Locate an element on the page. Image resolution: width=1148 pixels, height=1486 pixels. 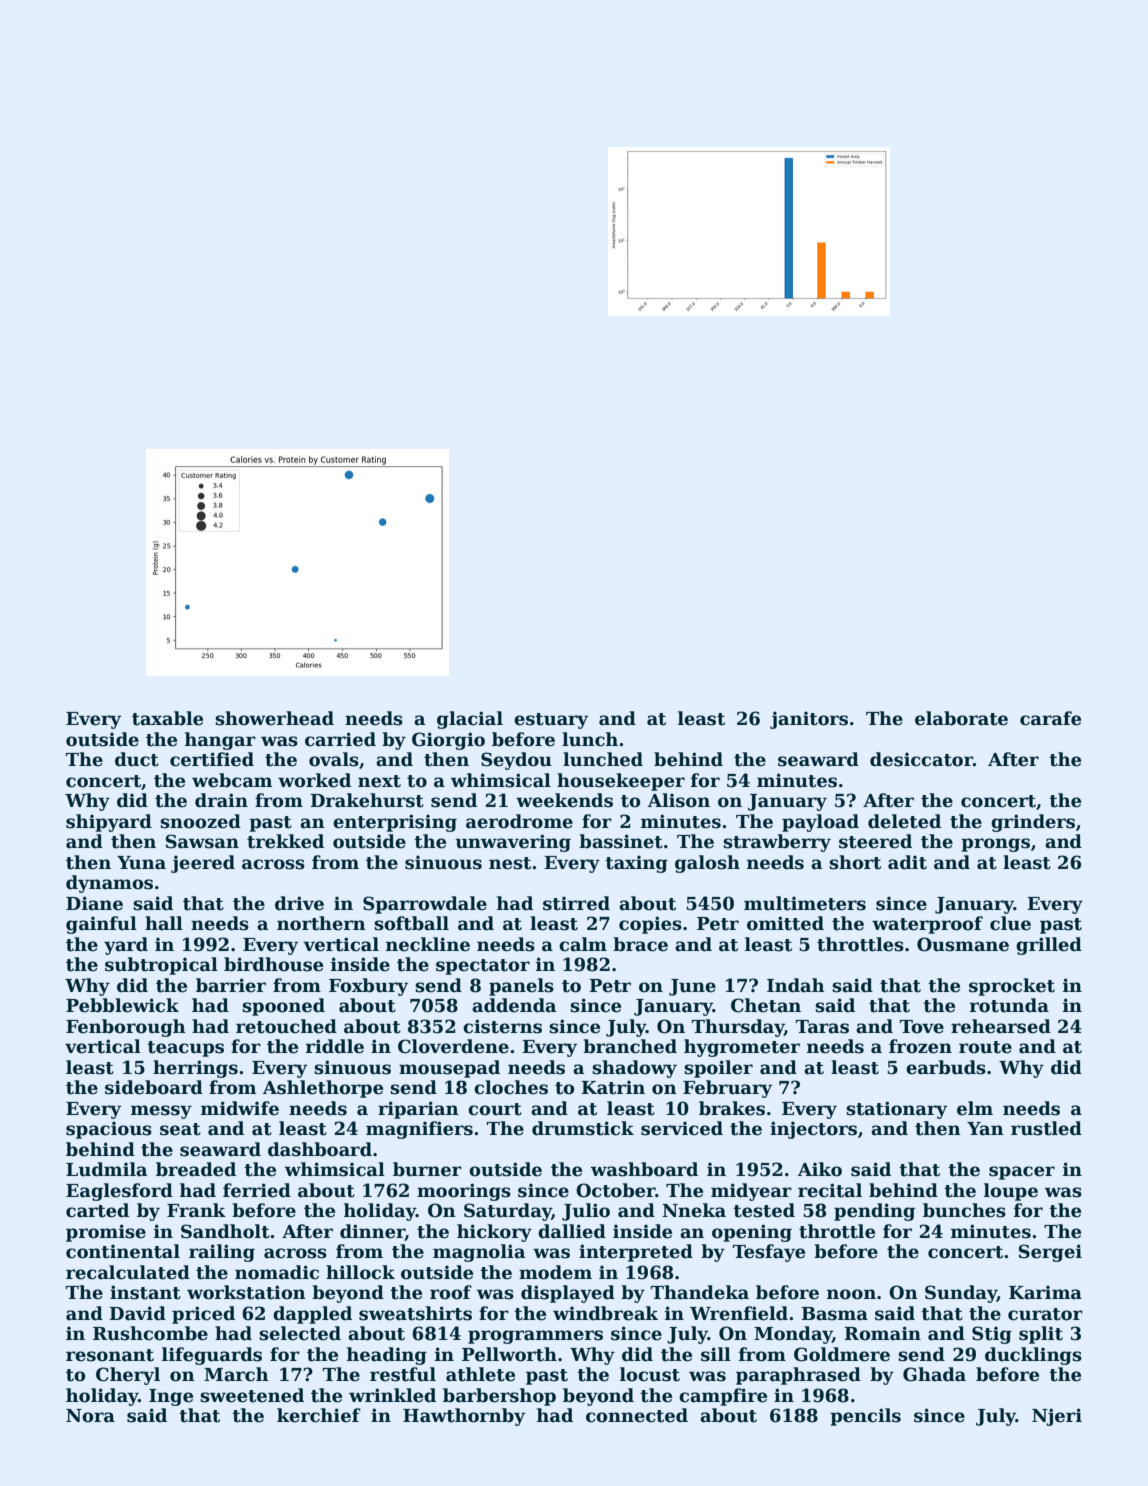
janitors is located at coordinates (809, 720).
